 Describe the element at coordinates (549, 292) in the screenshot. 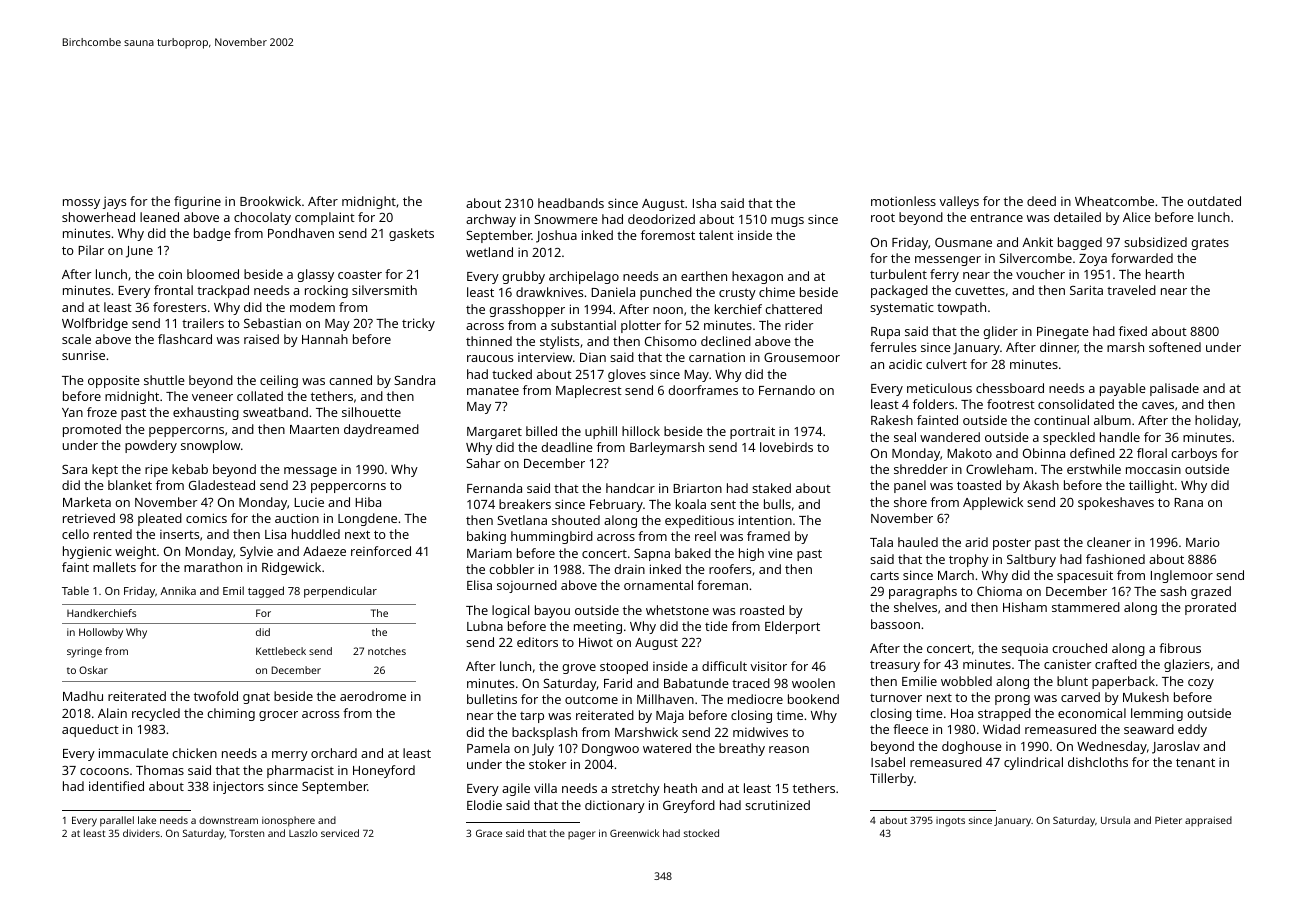

I see `drawknives` at that location.
